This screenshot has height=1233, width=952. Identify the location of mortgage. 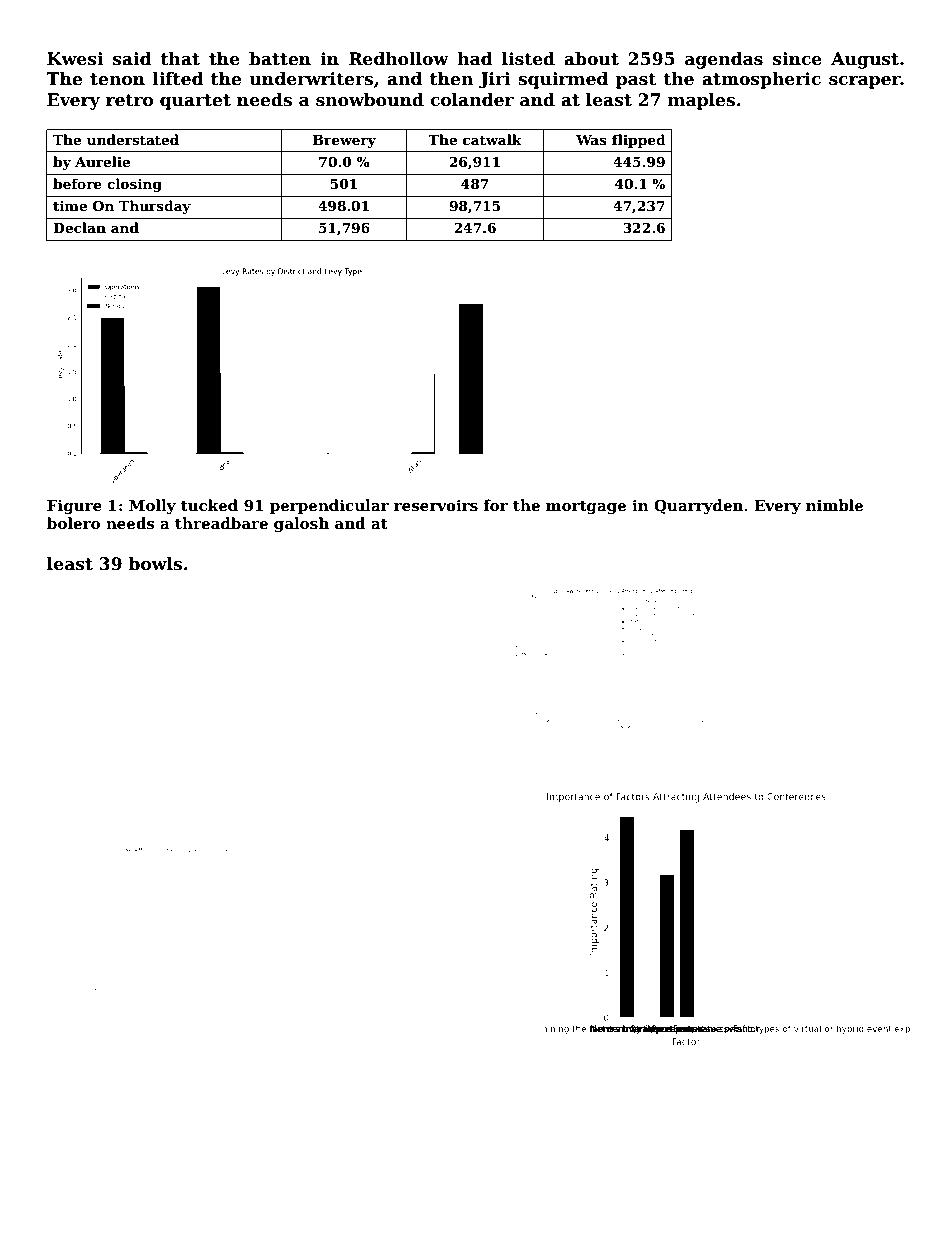
(586, 508).
